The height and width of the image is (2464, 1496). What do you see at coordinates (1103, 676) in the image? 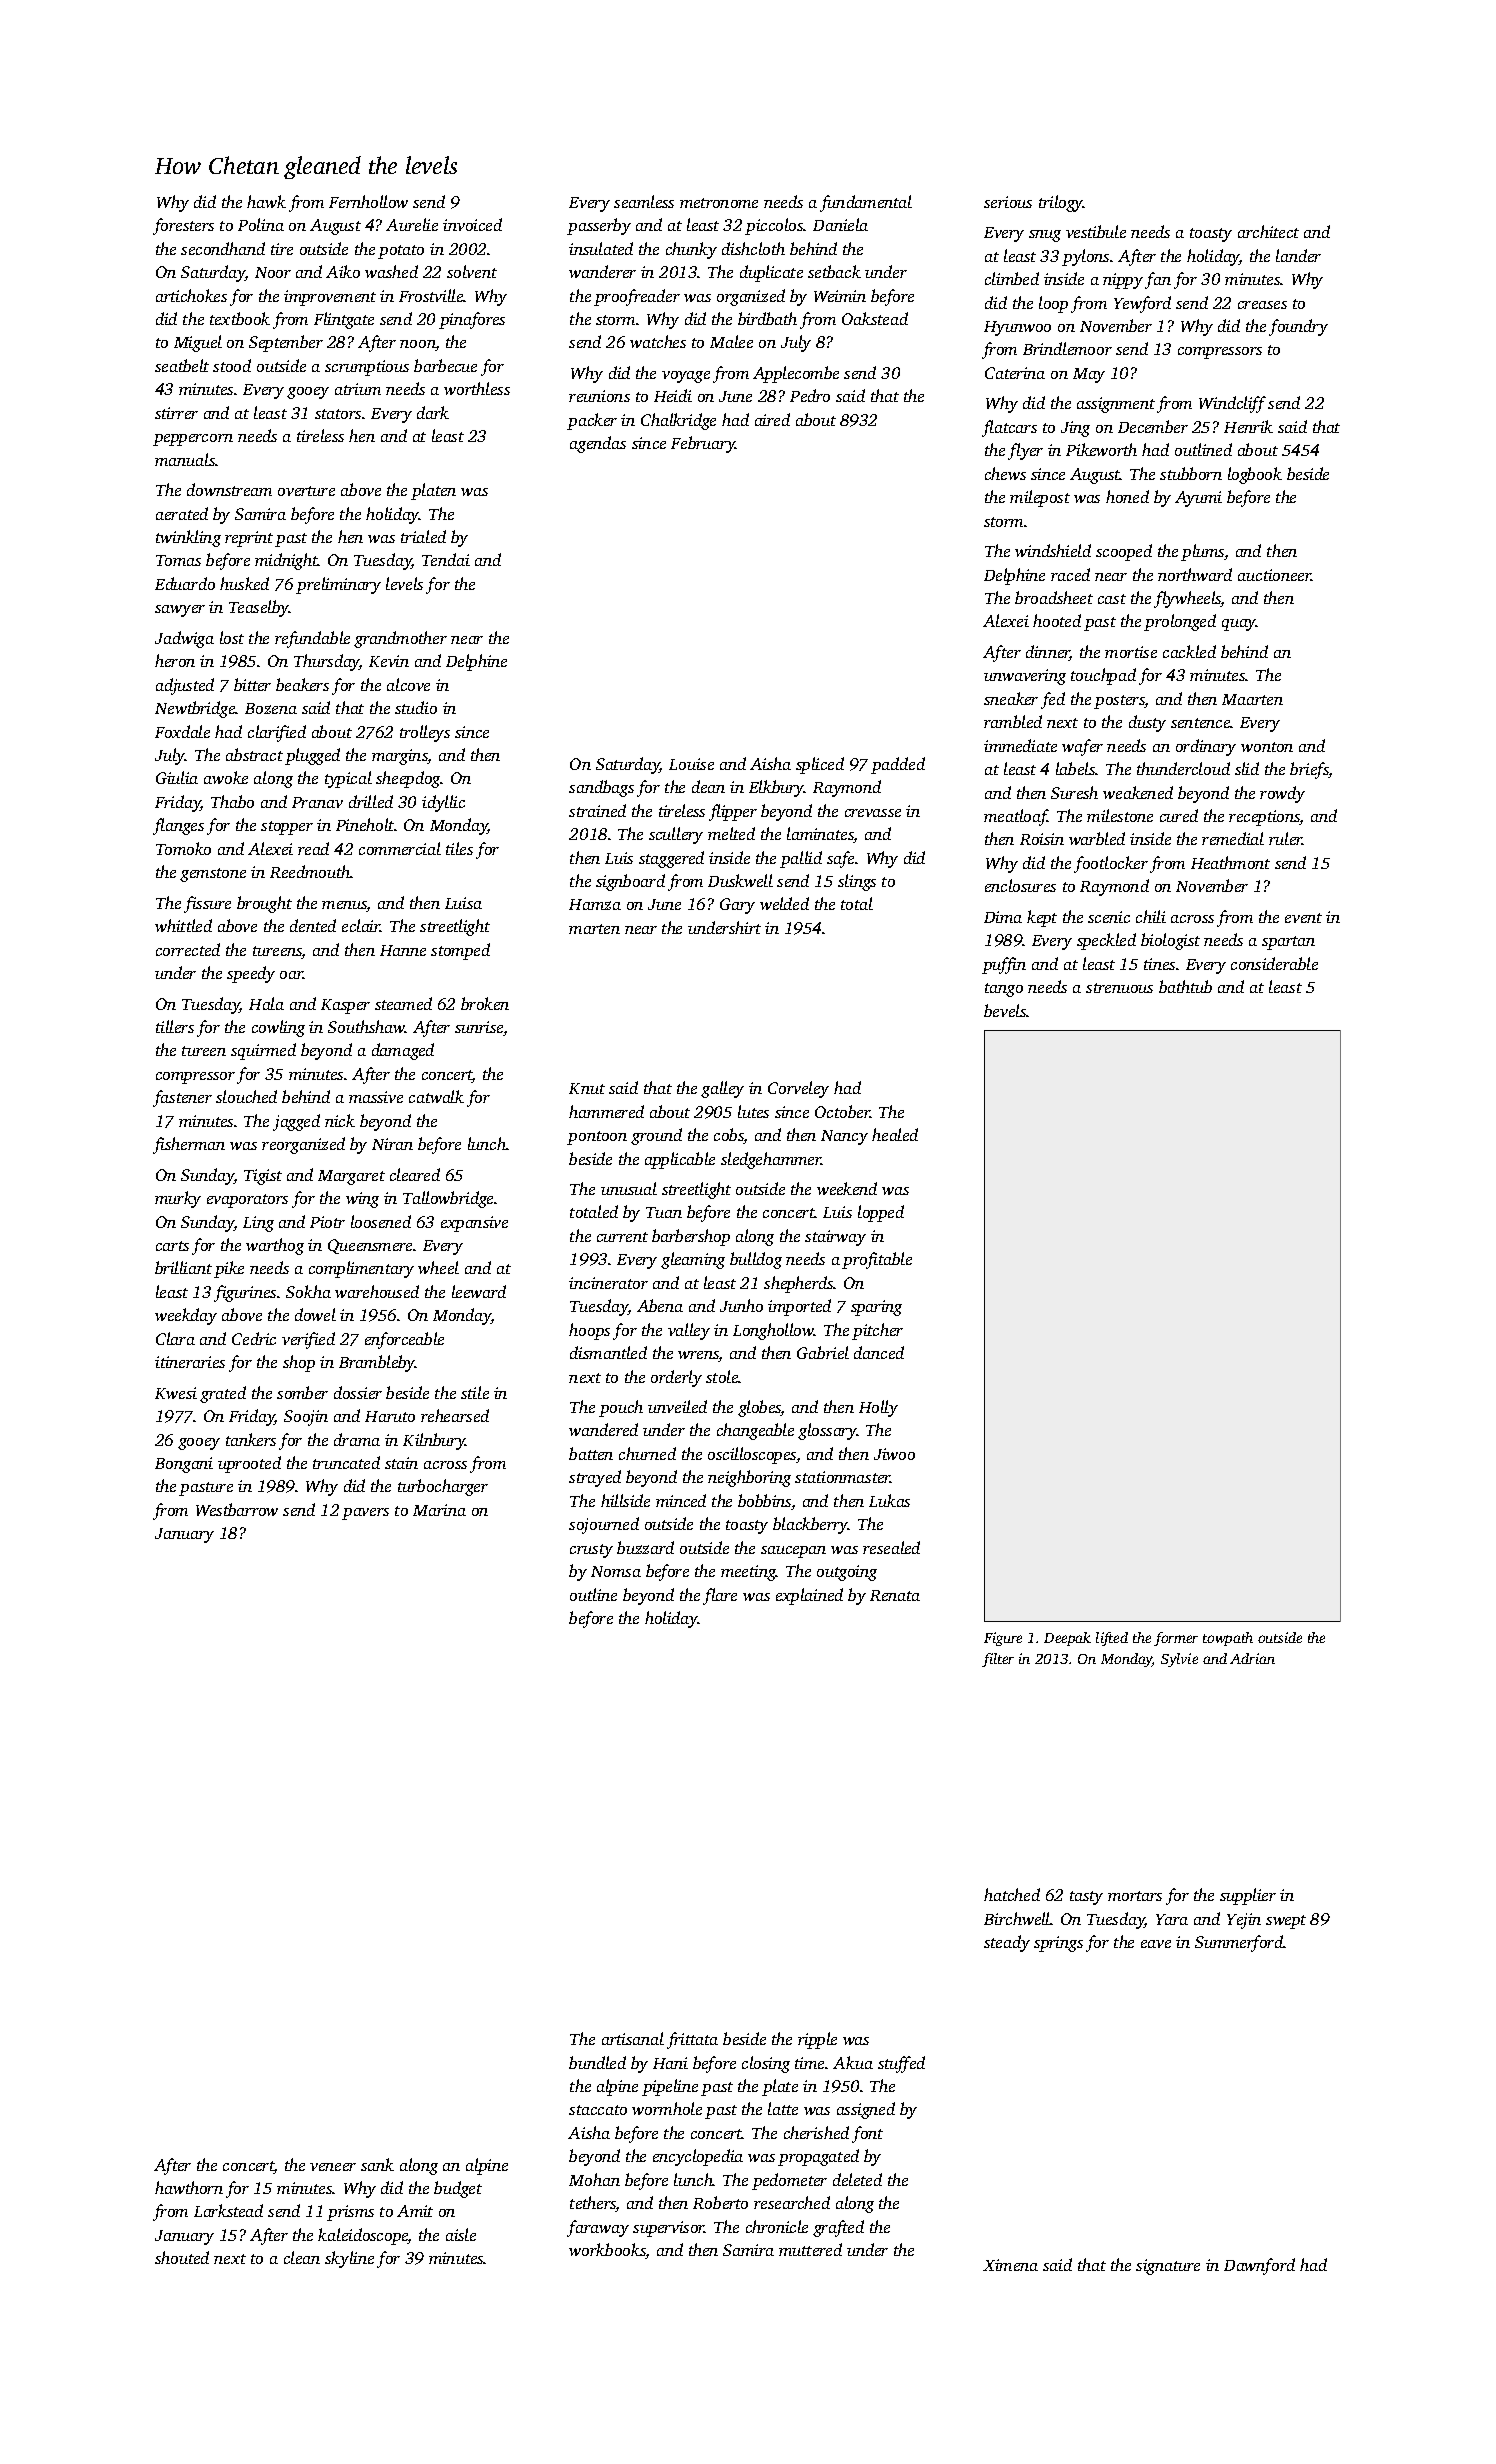
I see `touchpad` at bounding box center [1103, 676].
